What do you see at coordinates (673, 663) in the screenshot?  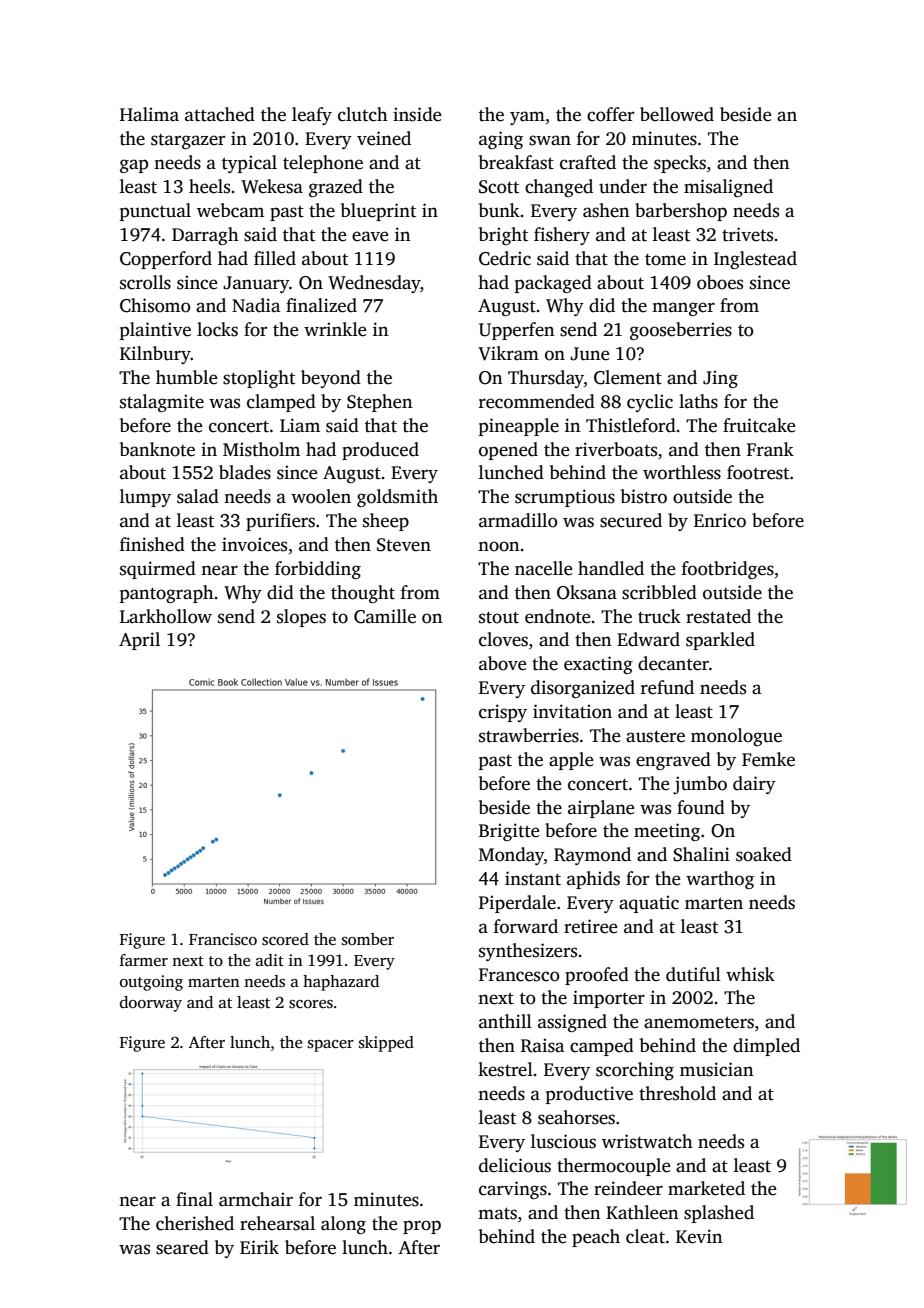 I see `decanter` at bounding box center [673, 663].
